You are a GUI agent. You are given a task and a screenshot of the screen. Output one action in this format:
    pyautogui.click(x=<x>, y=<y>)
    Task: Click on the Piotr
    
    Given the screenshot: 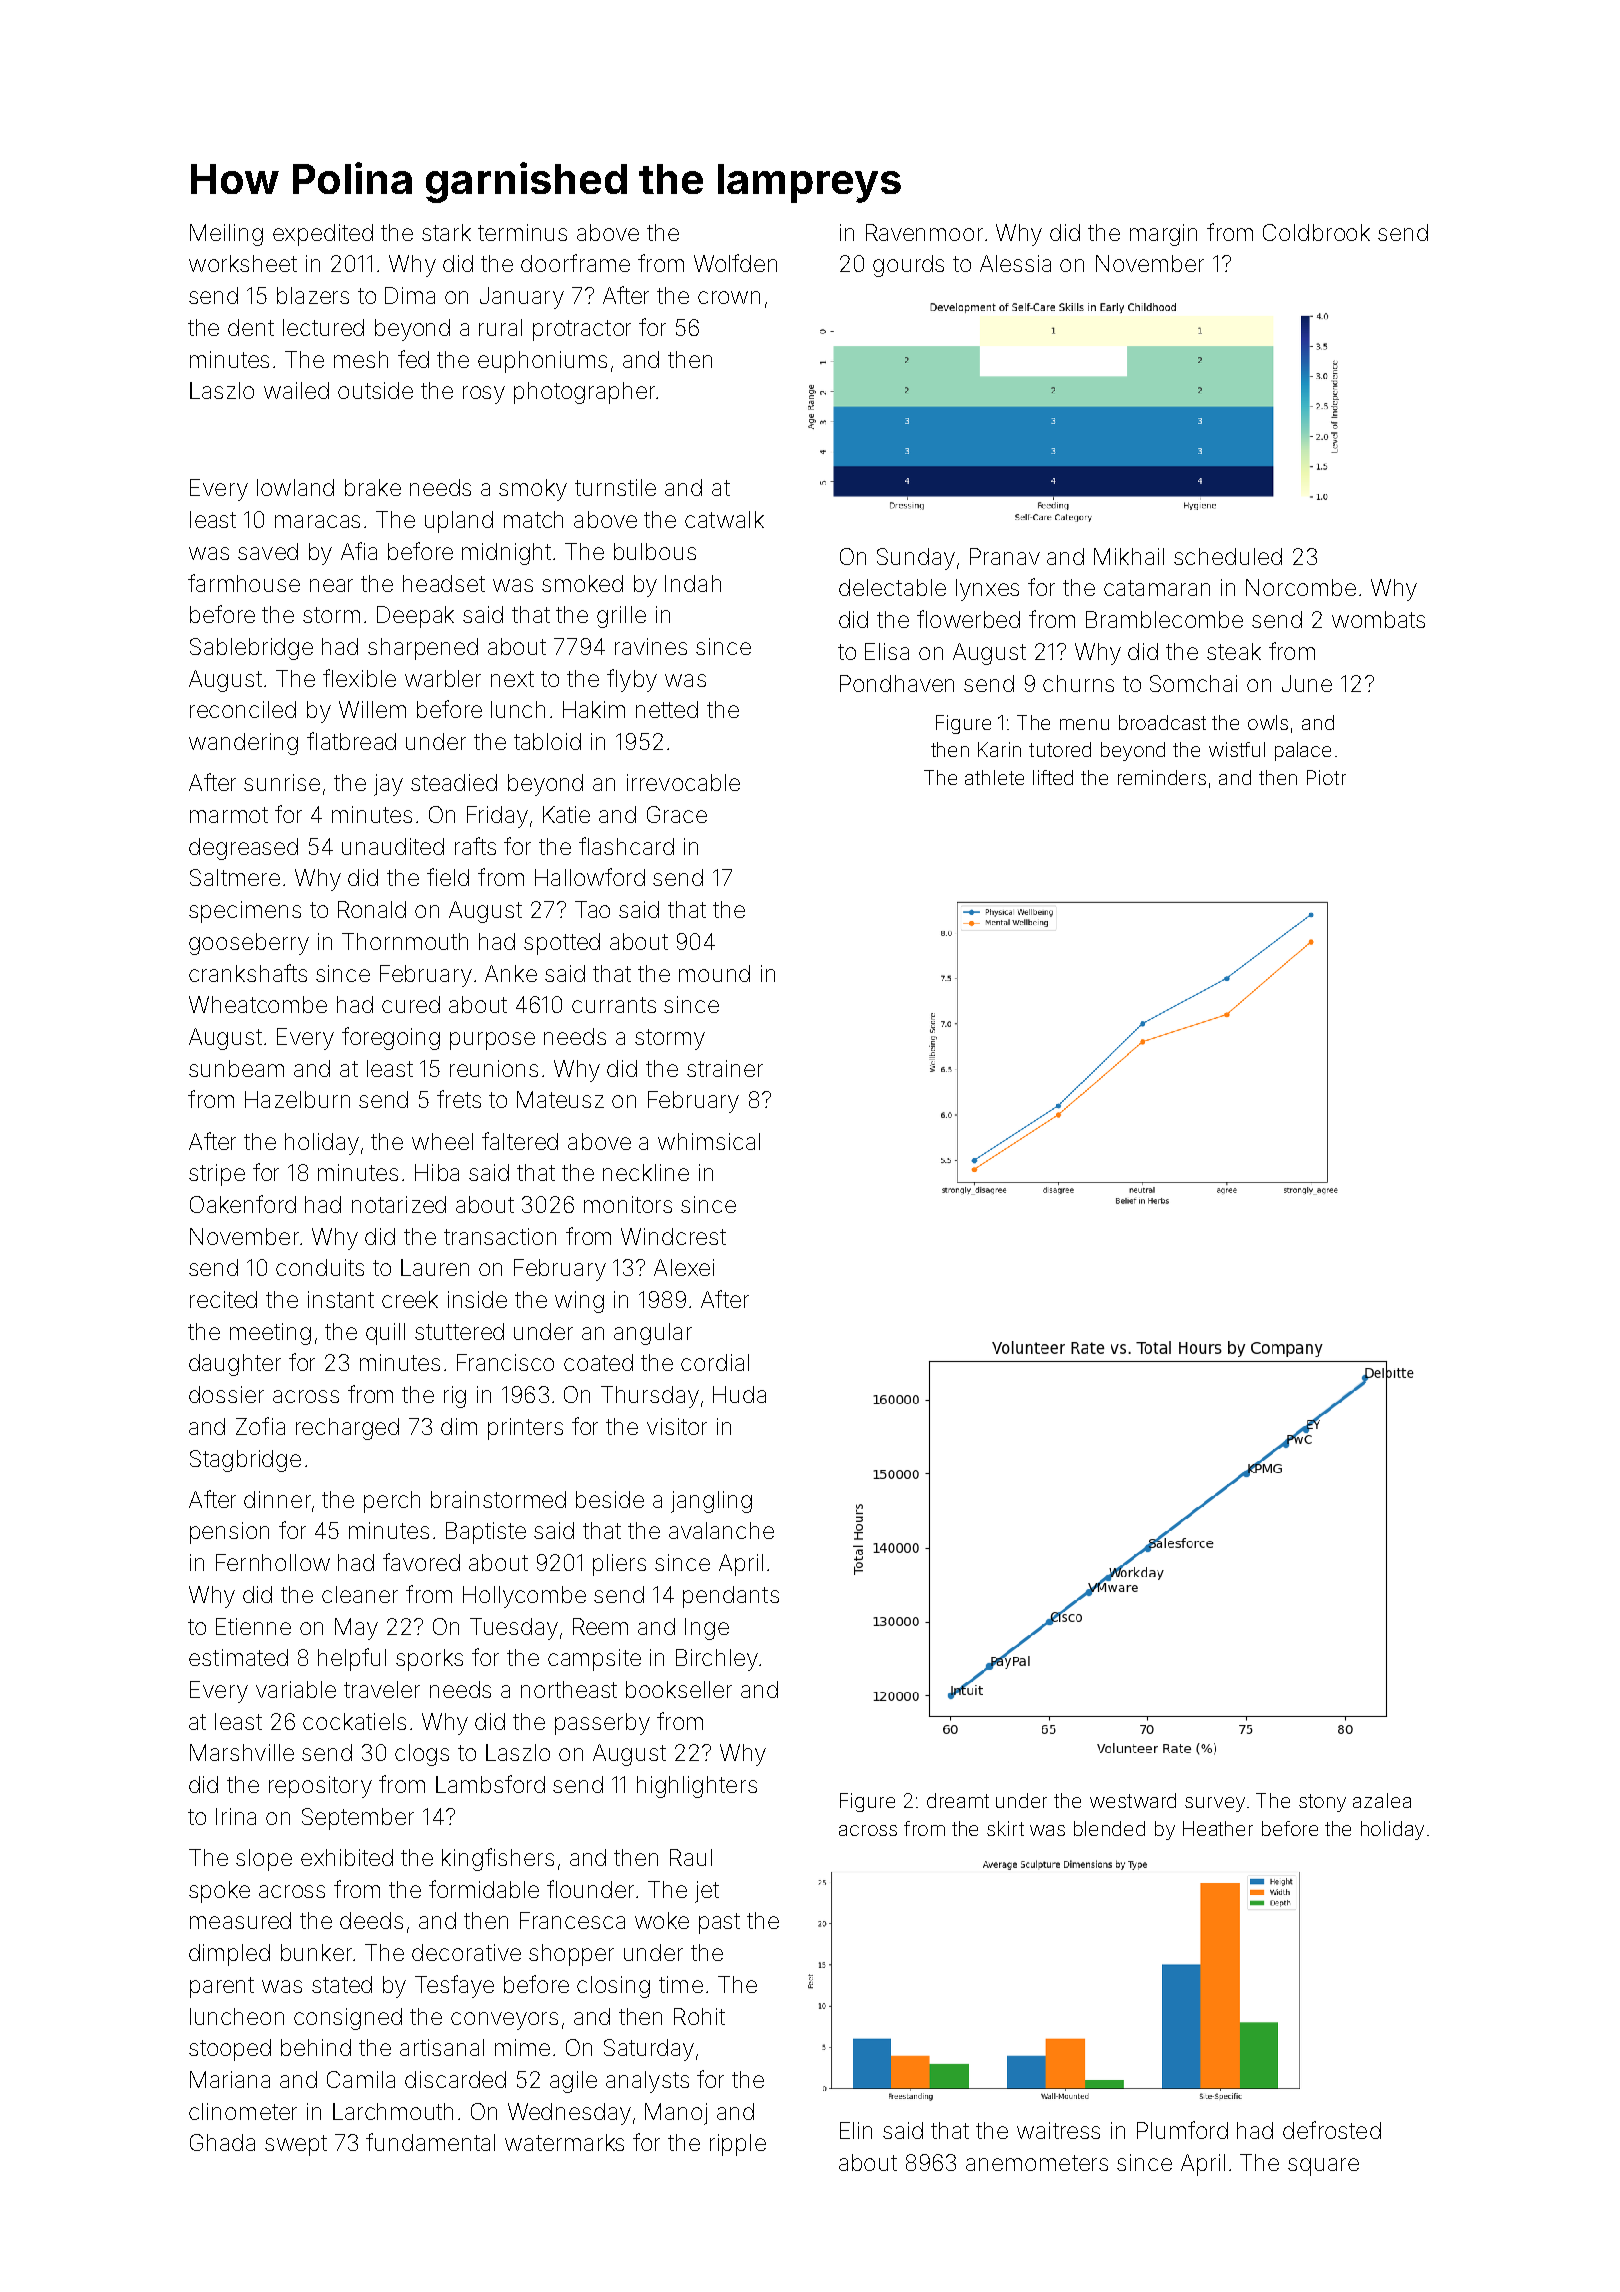 What is the action you would take?
    pyautogui.click(x=1326, y=777)
